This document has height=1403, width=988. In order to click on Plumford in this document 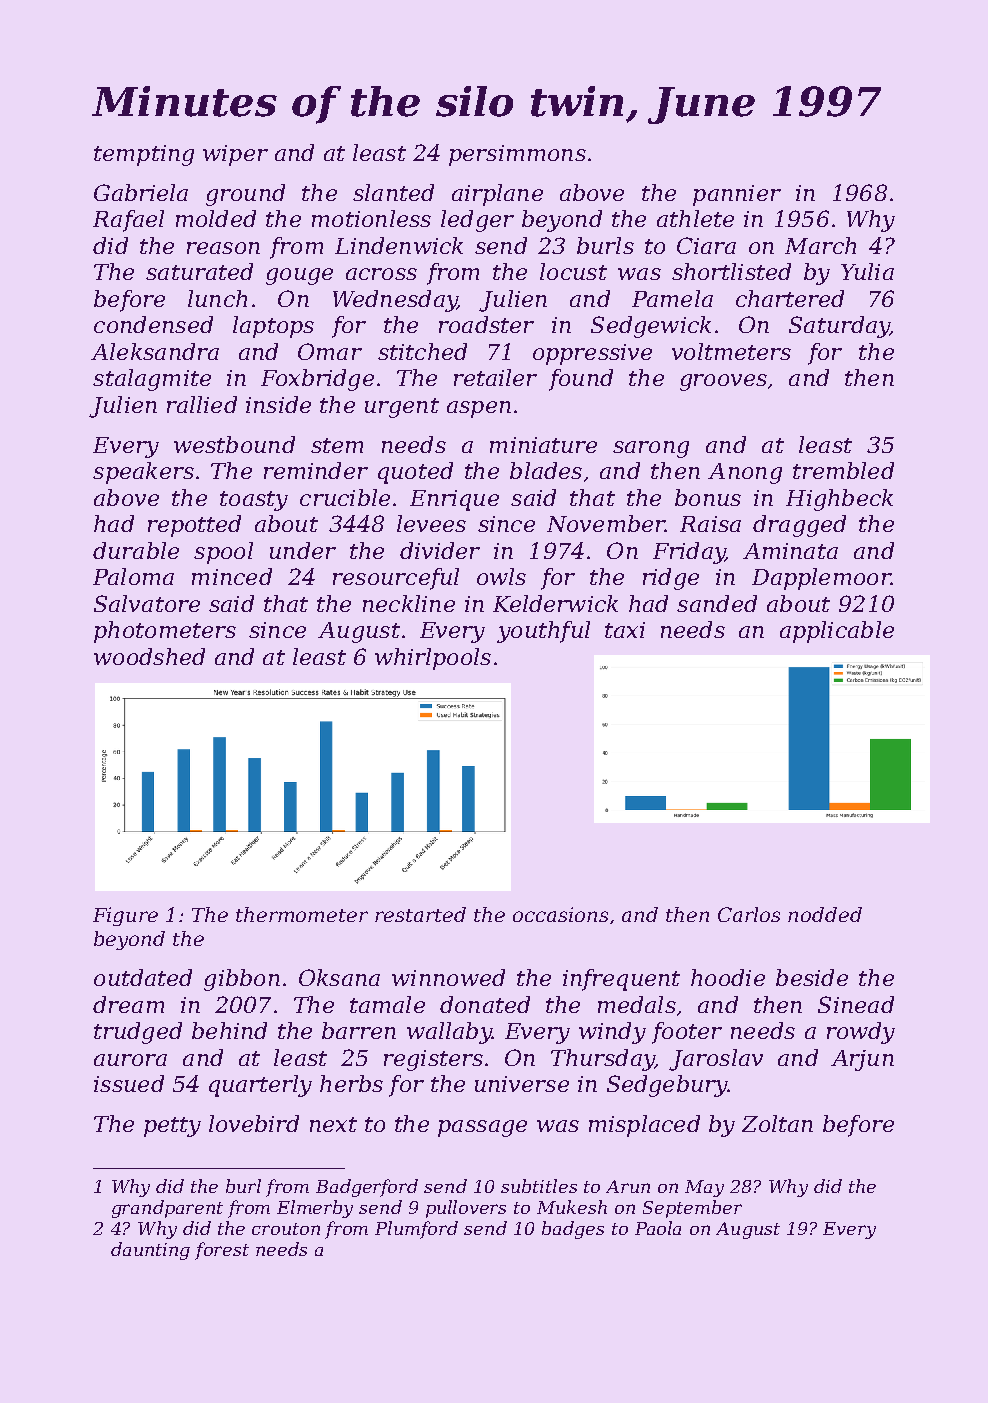, I will do `click(416, 1230)`.
